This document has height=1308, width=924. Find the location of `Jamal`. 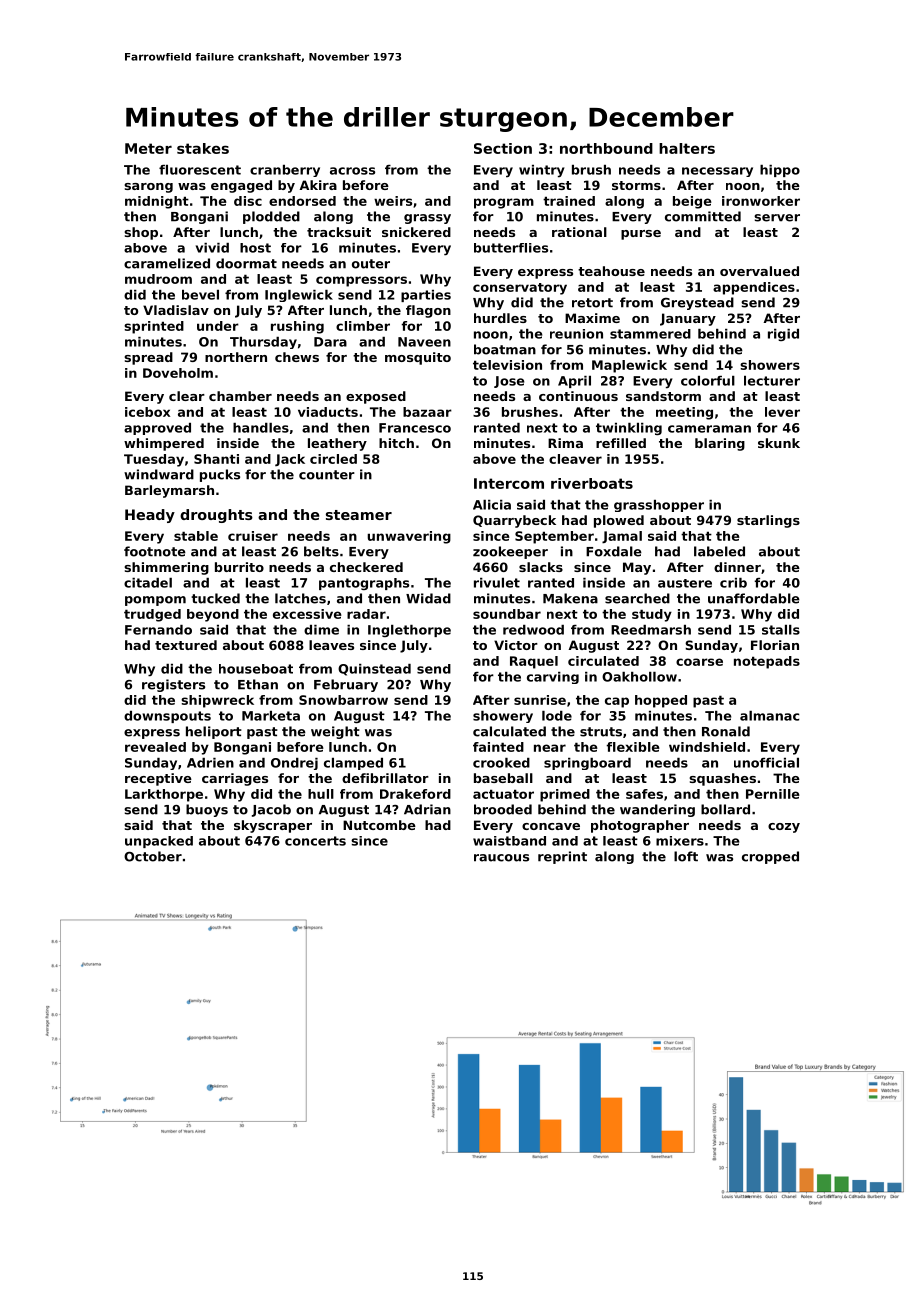

Jamal is located at coordinates (622, 537).
